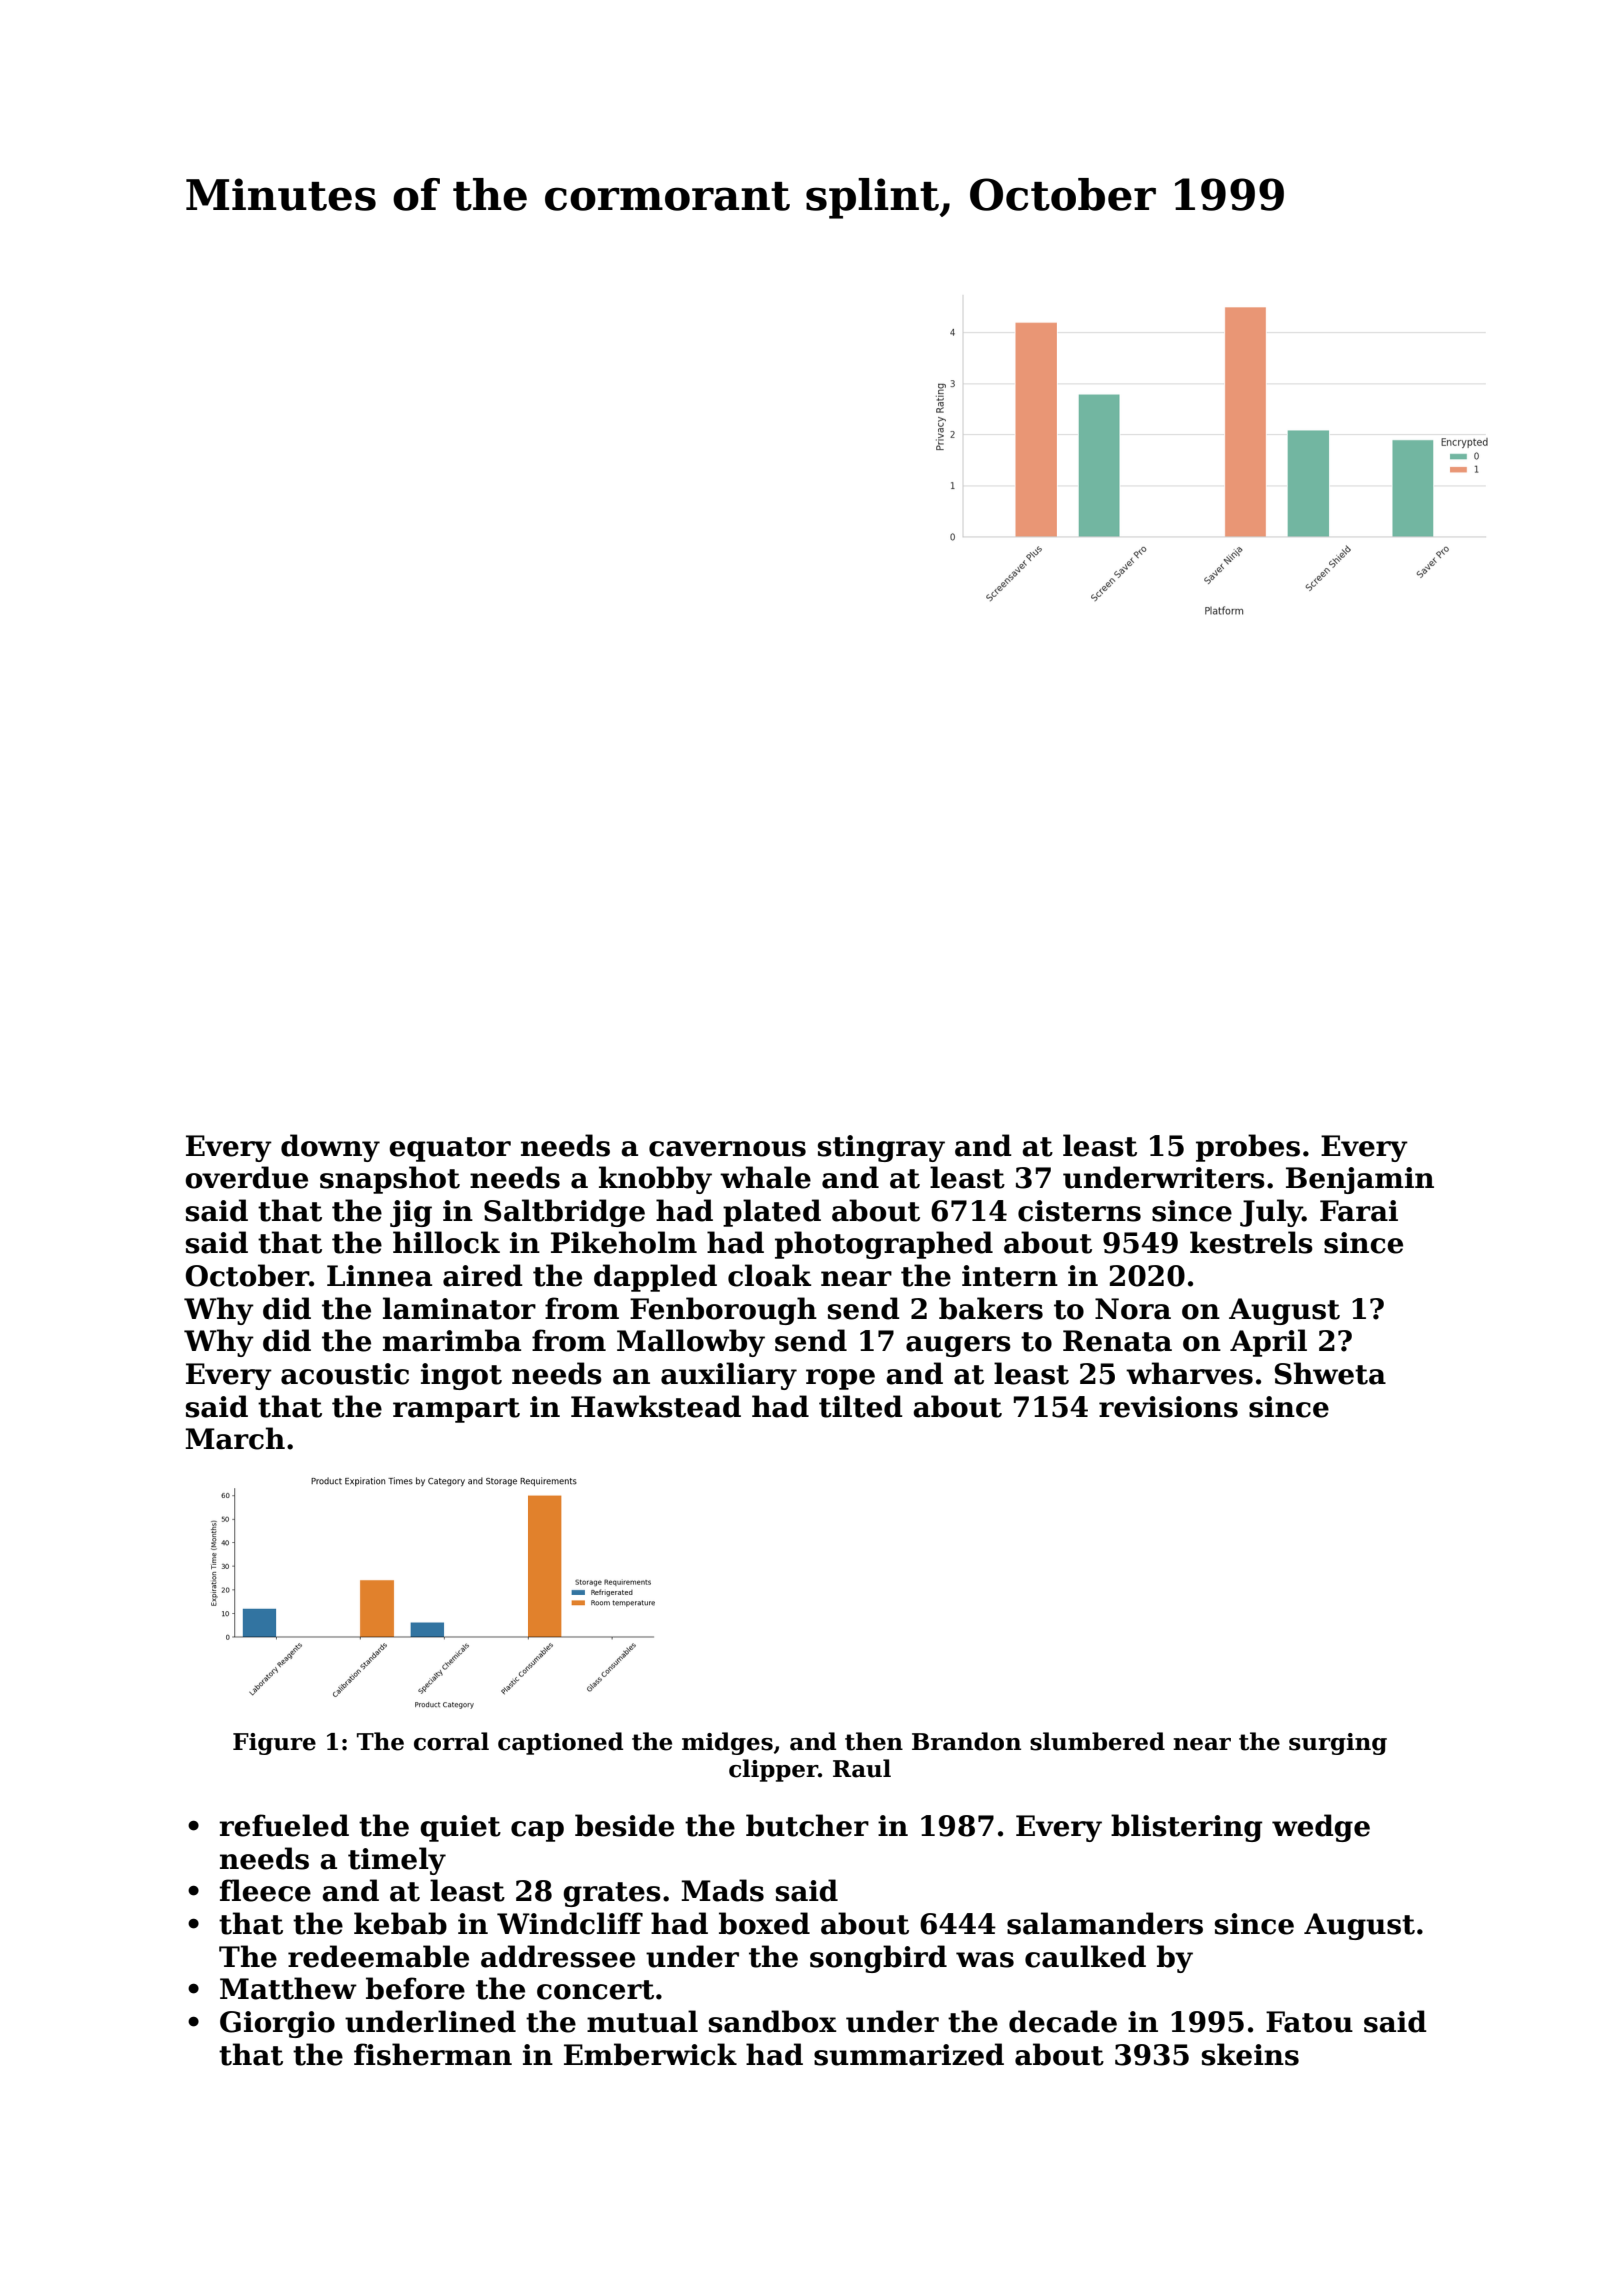 The width and height of the screenshot is (1620, 2292). Describe the element at coordinates (1338, 1744) in the screenshot. I see `surging` at that location.
